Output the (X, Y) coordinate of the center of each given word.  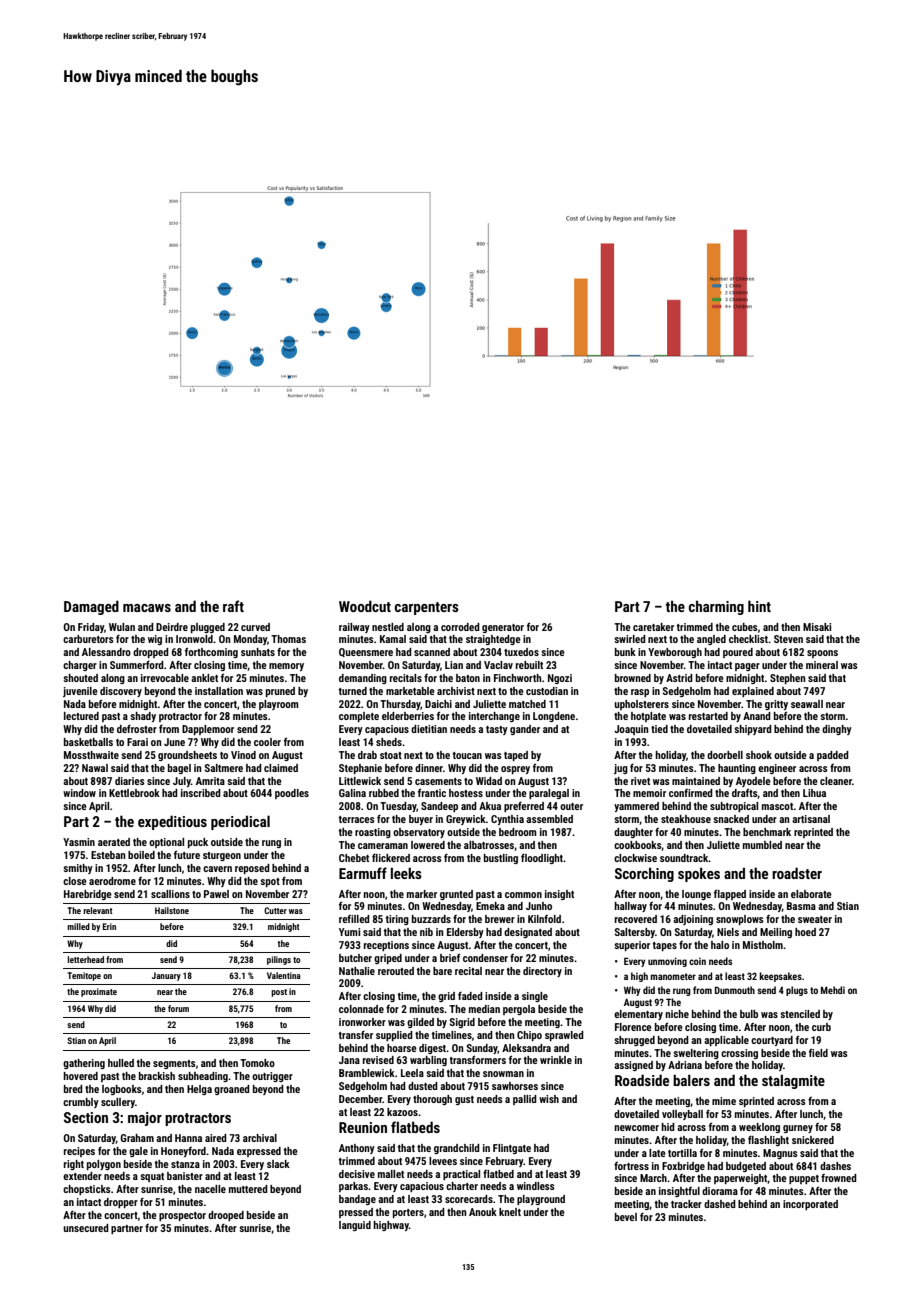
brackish (157, 1076)
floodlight (542, 859)
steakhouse (686, 819)
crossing (739, 1054)
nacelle (210, 1189)
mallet (391, 1174)
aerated (114, 842)
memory (286, 667)
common (523, 895)
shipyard (753, 730)
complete (359, 717)
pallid (525, 1100)
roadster (797, 873)
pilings (279, 960)
